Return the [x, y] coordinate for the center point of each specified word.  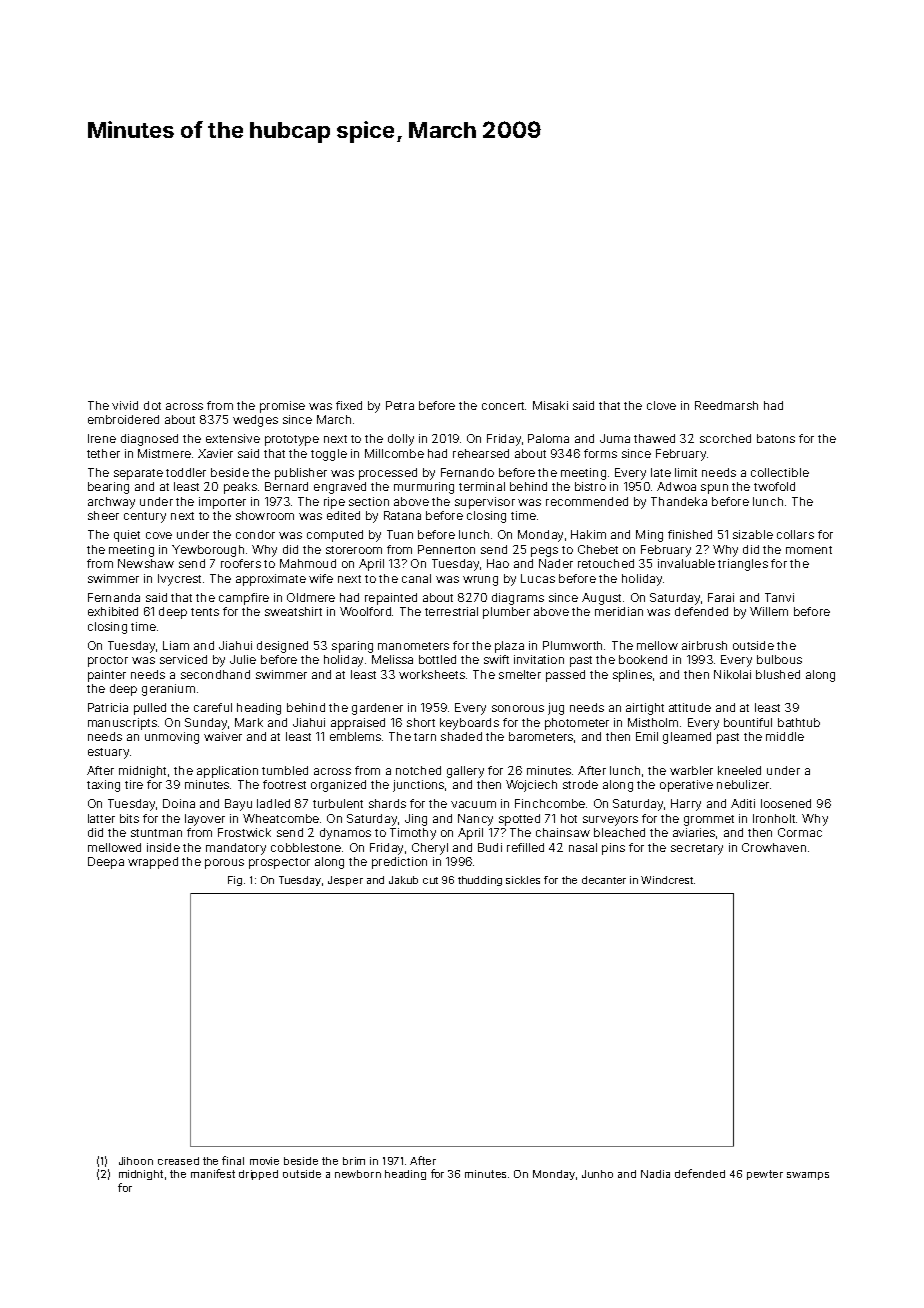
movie [264, 1161]
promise [282, 407]
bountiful [748, 722]
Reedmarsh [726, 405]
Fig [235, 881]
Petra [400, 405]
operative [686, 786]
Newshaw [146, 563]
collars [795, 534]
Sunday [206, 724]
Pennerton [446, 549]
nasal [583, 847]
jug [556, 709]
